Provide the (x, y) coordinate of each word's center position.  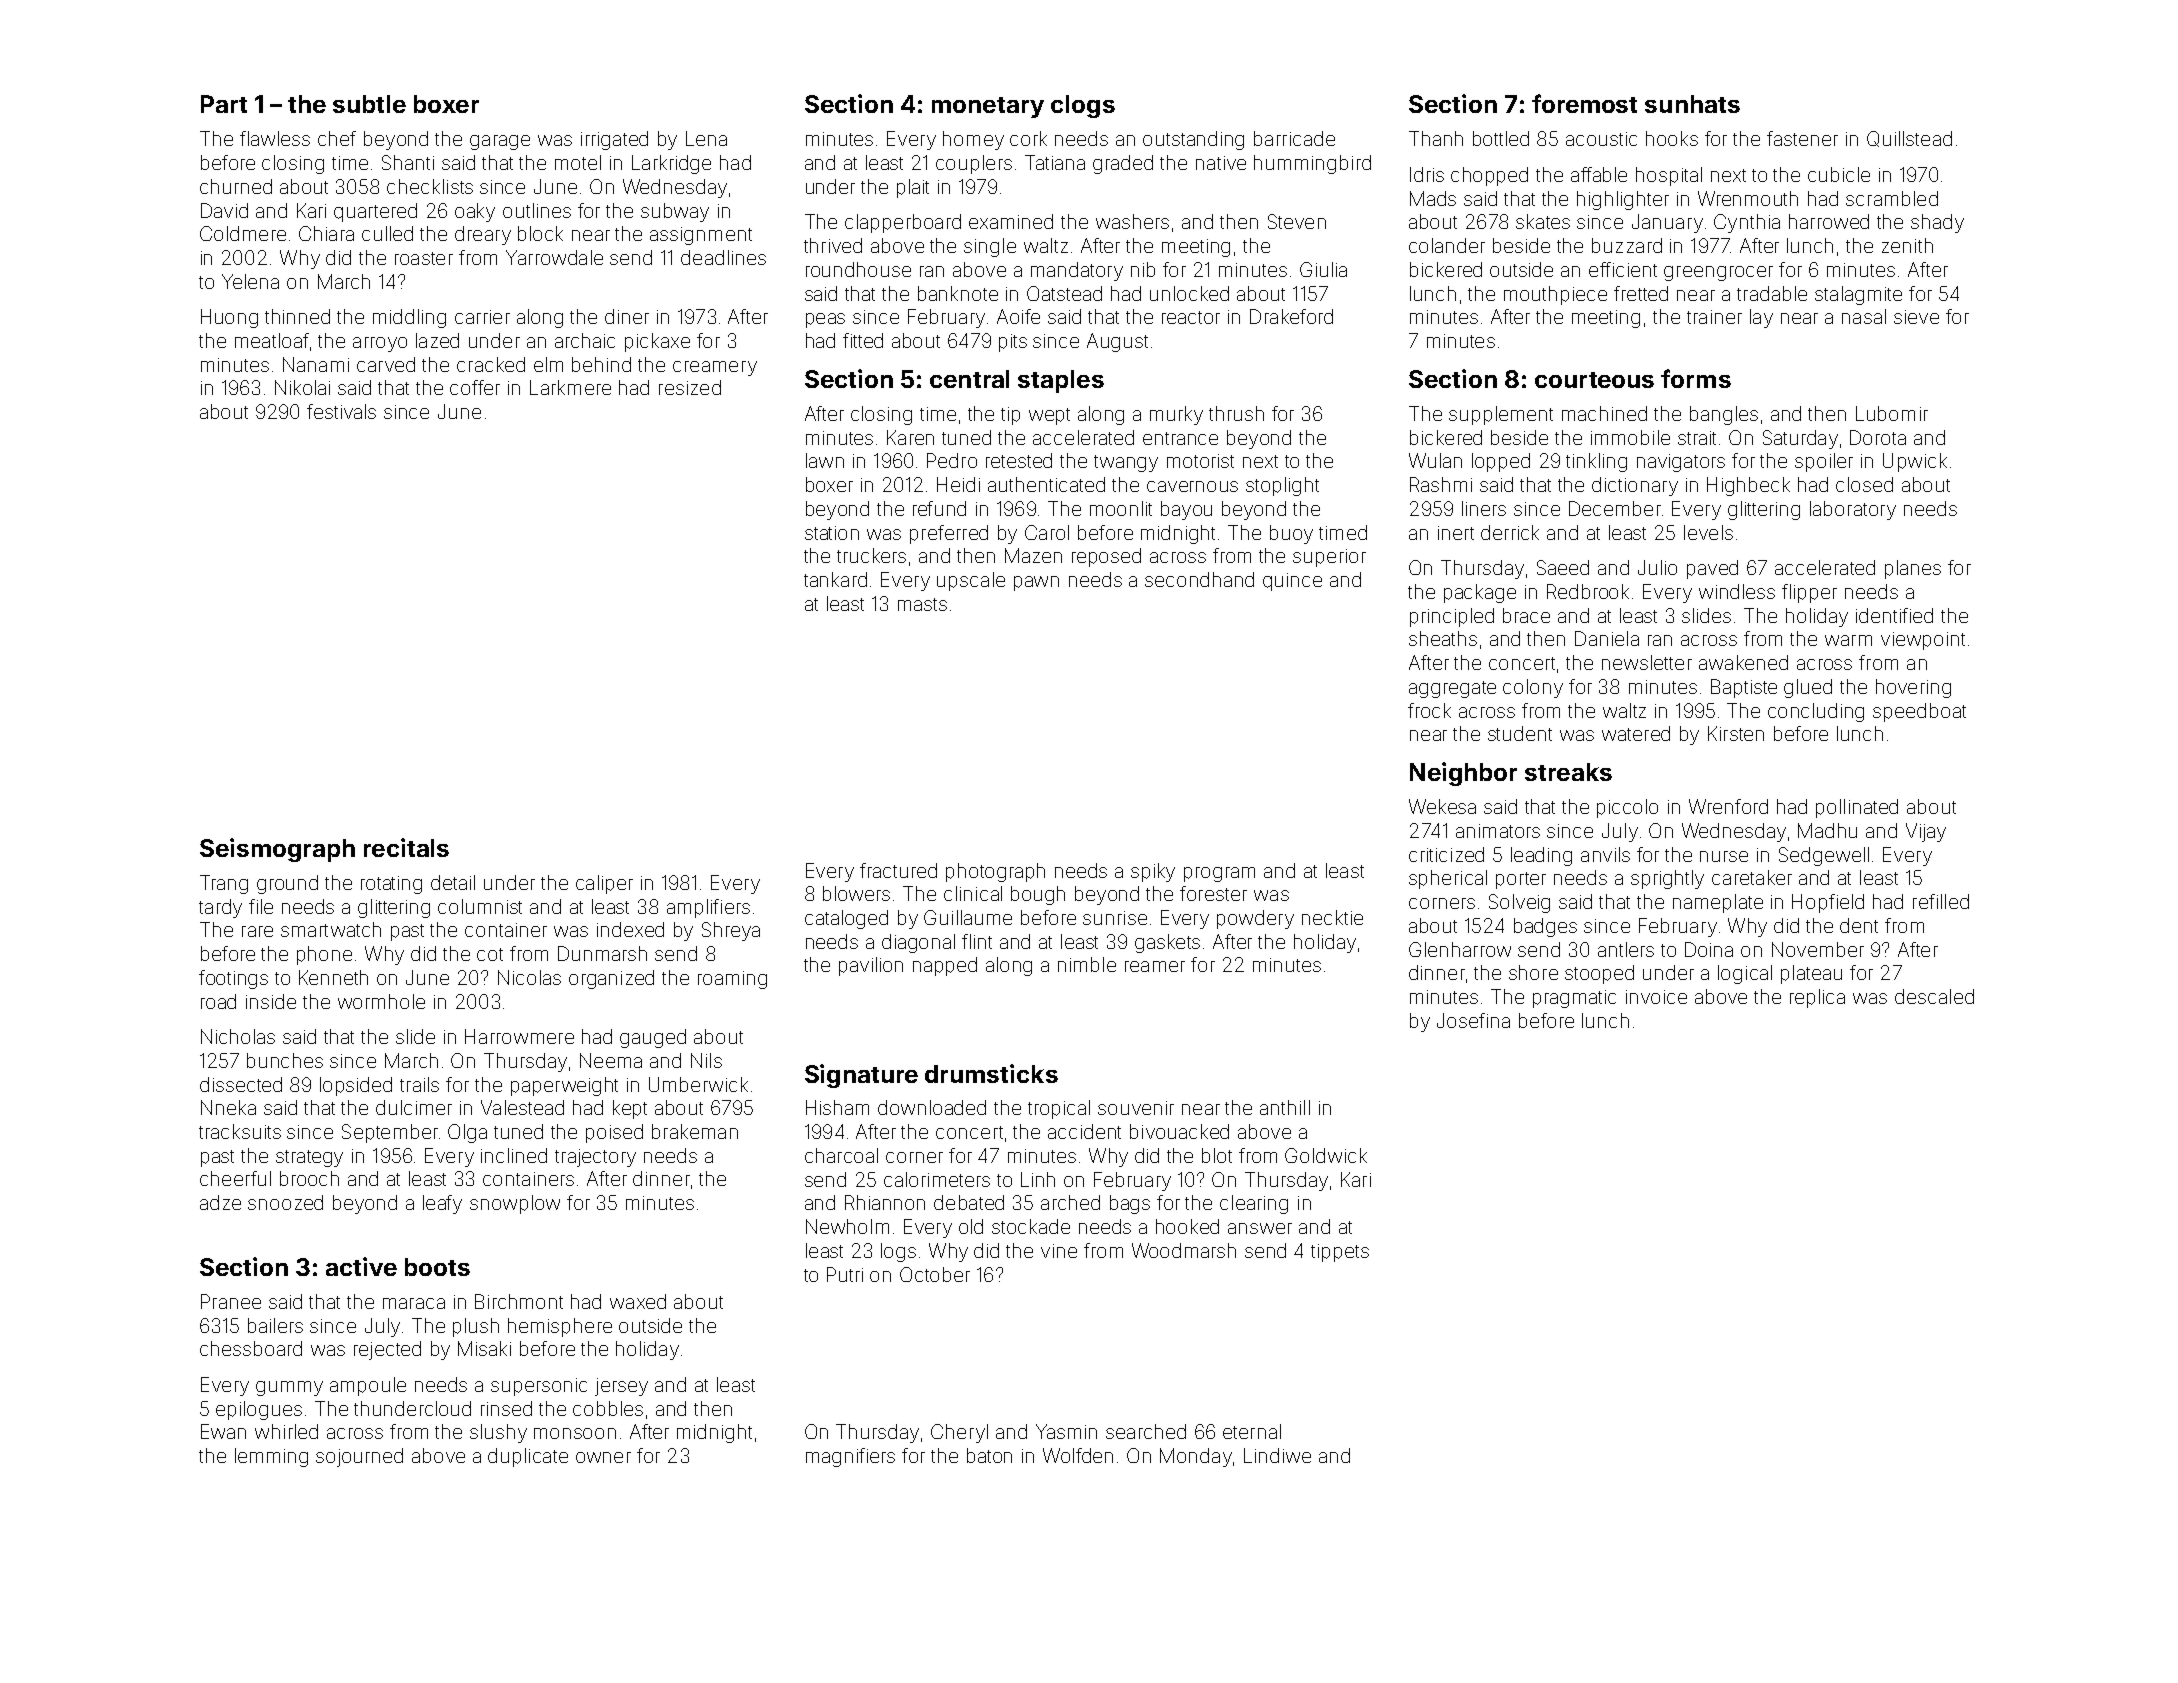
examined (1011, 221)
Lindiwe (1277, 1455)
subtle (369, 104)
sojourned (359, 1457)
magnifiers (850, 1457)
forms (1696, 378)
